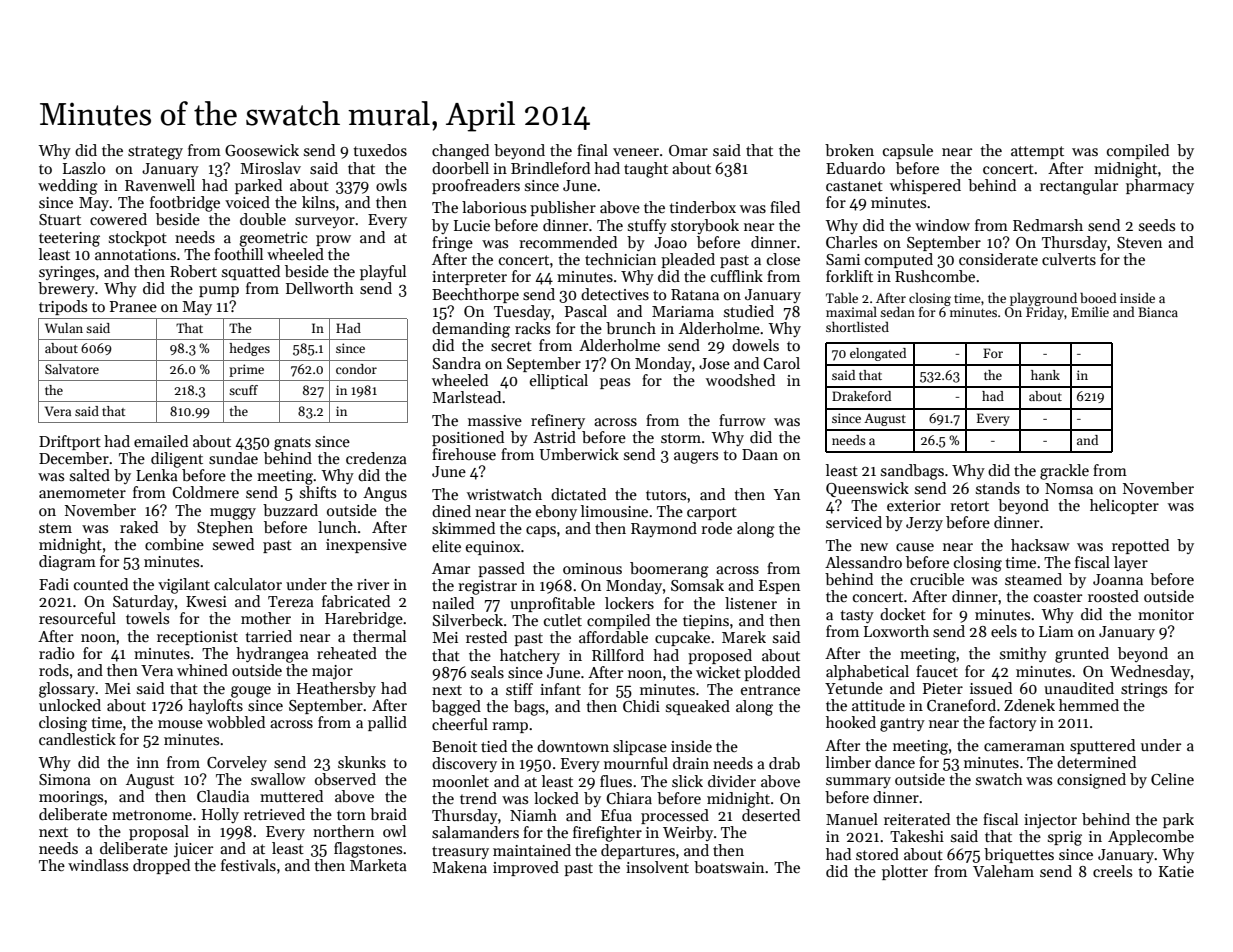 The width and height of the image is (1233, 952). What do you see at coordinates (849, 276) in the image?
I see `forklift` at bounding box center [849, 276].
